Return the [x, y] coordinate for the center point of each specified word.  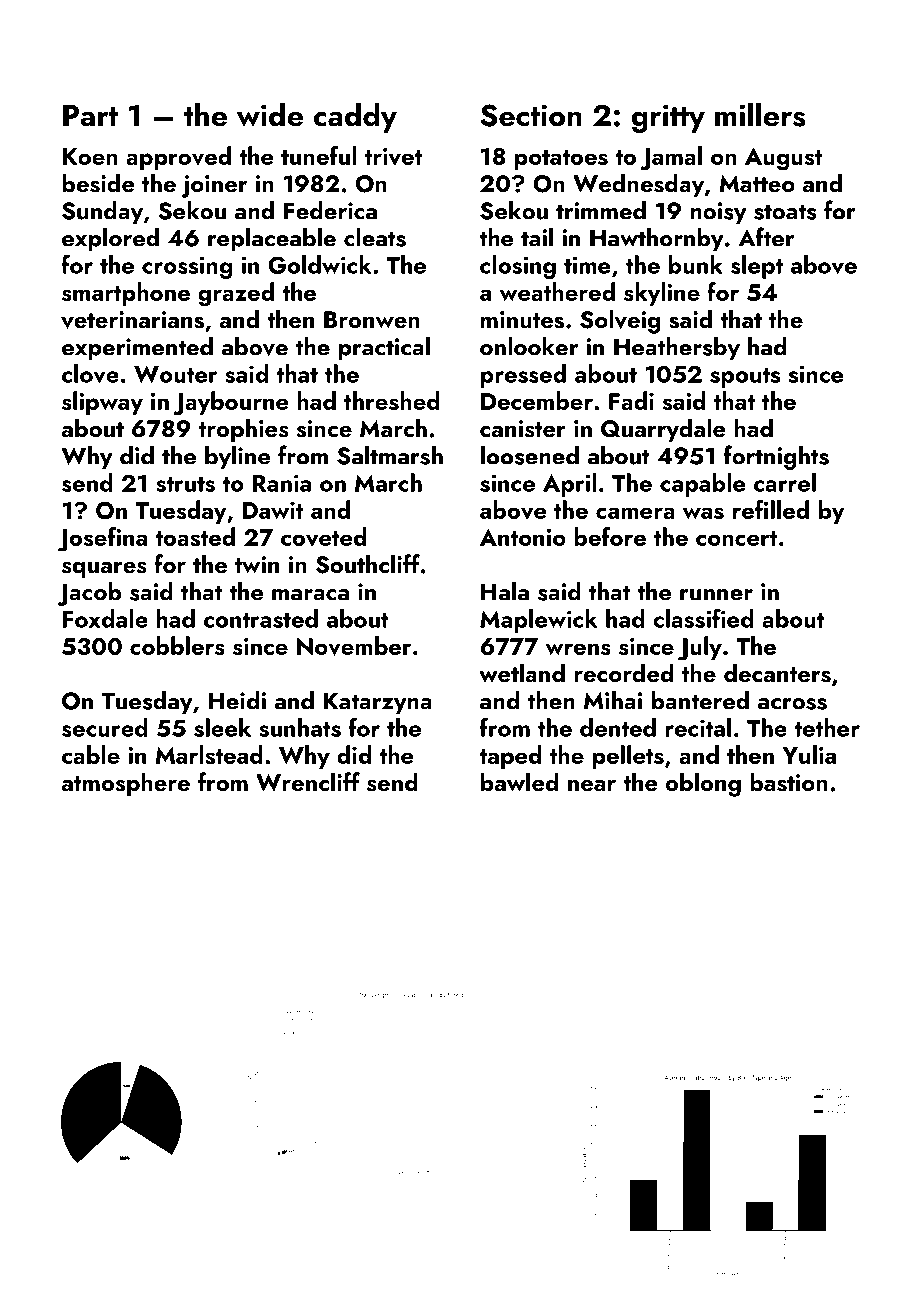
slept [757, 267]
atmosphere [126, 784]
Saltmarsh [390, 455]
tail [537, 237]
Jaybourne [231, 403]
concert [736, 538]
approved [178, 158]
